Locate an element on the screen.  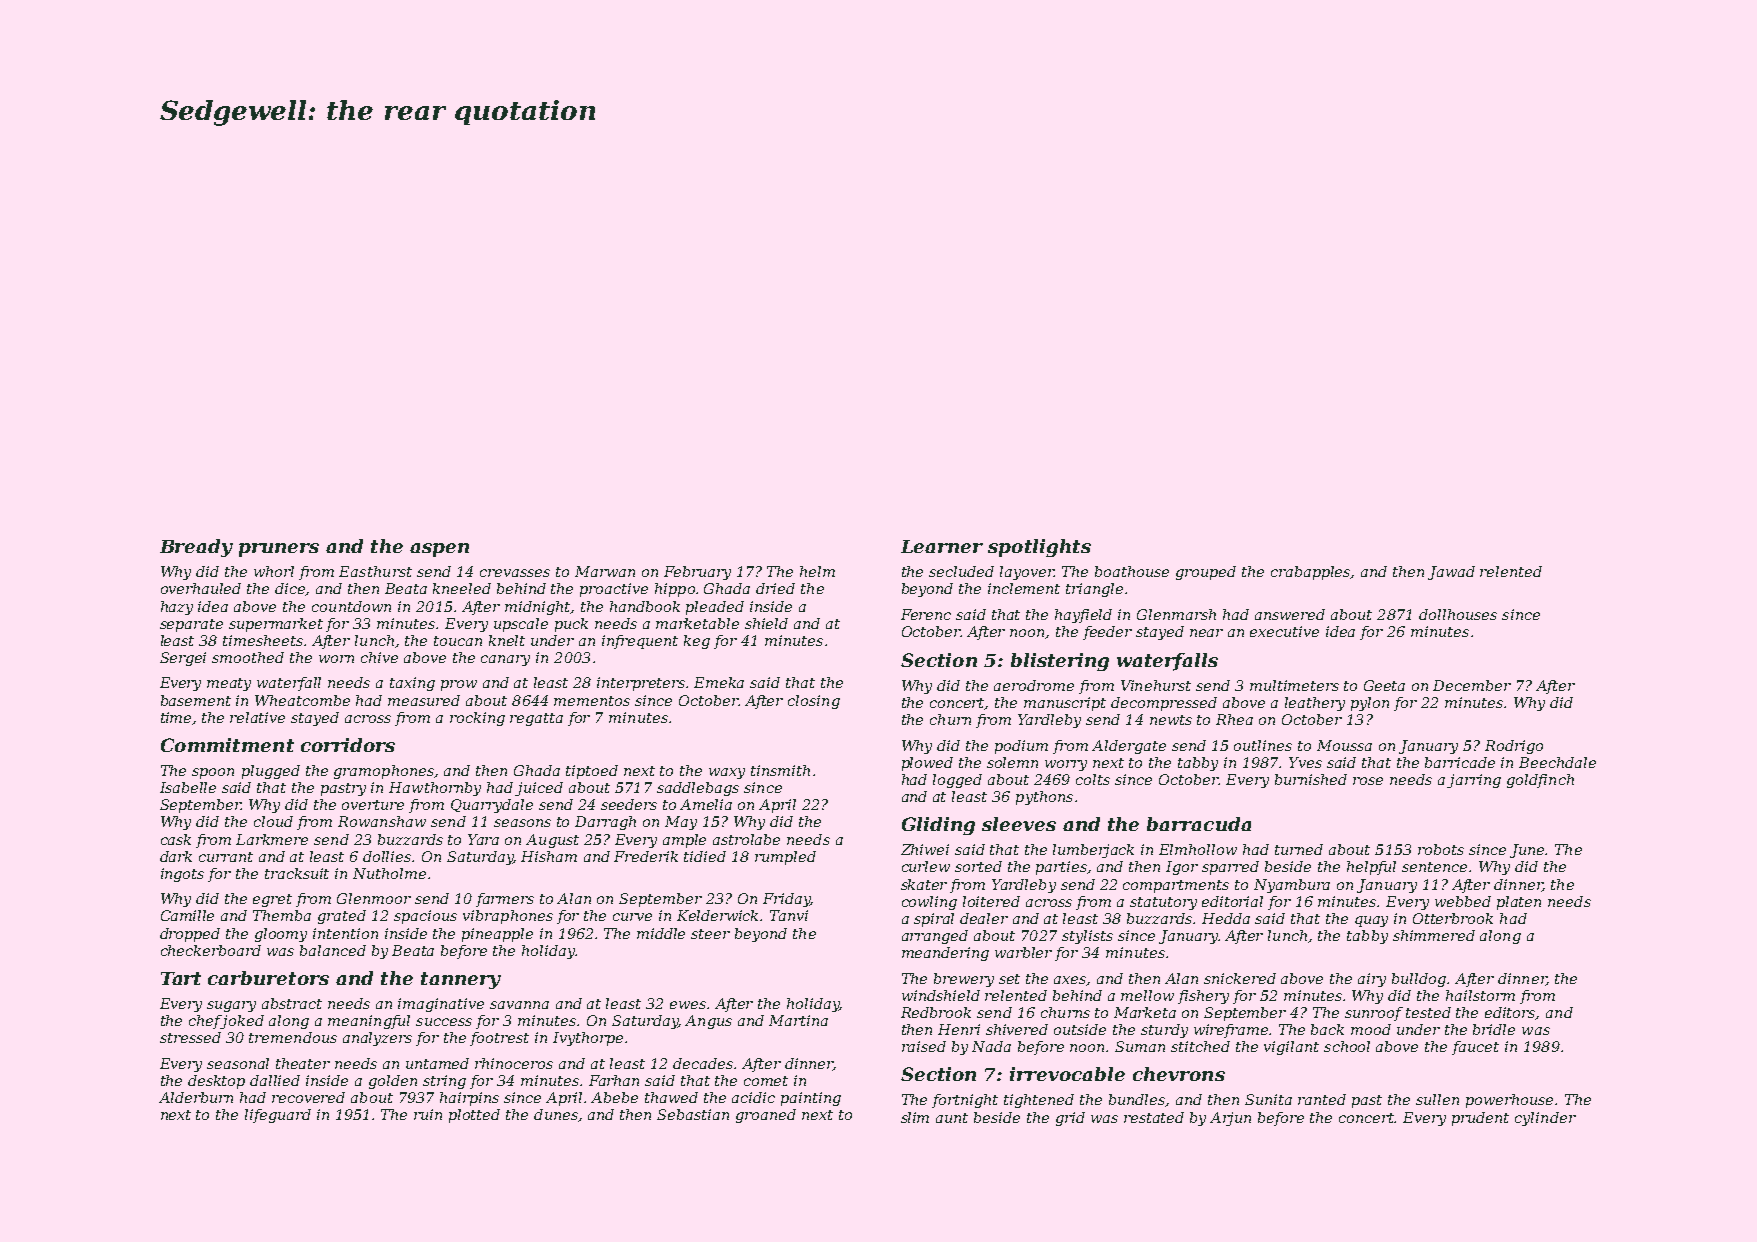
secluded is located at coordinates (961, 571).
